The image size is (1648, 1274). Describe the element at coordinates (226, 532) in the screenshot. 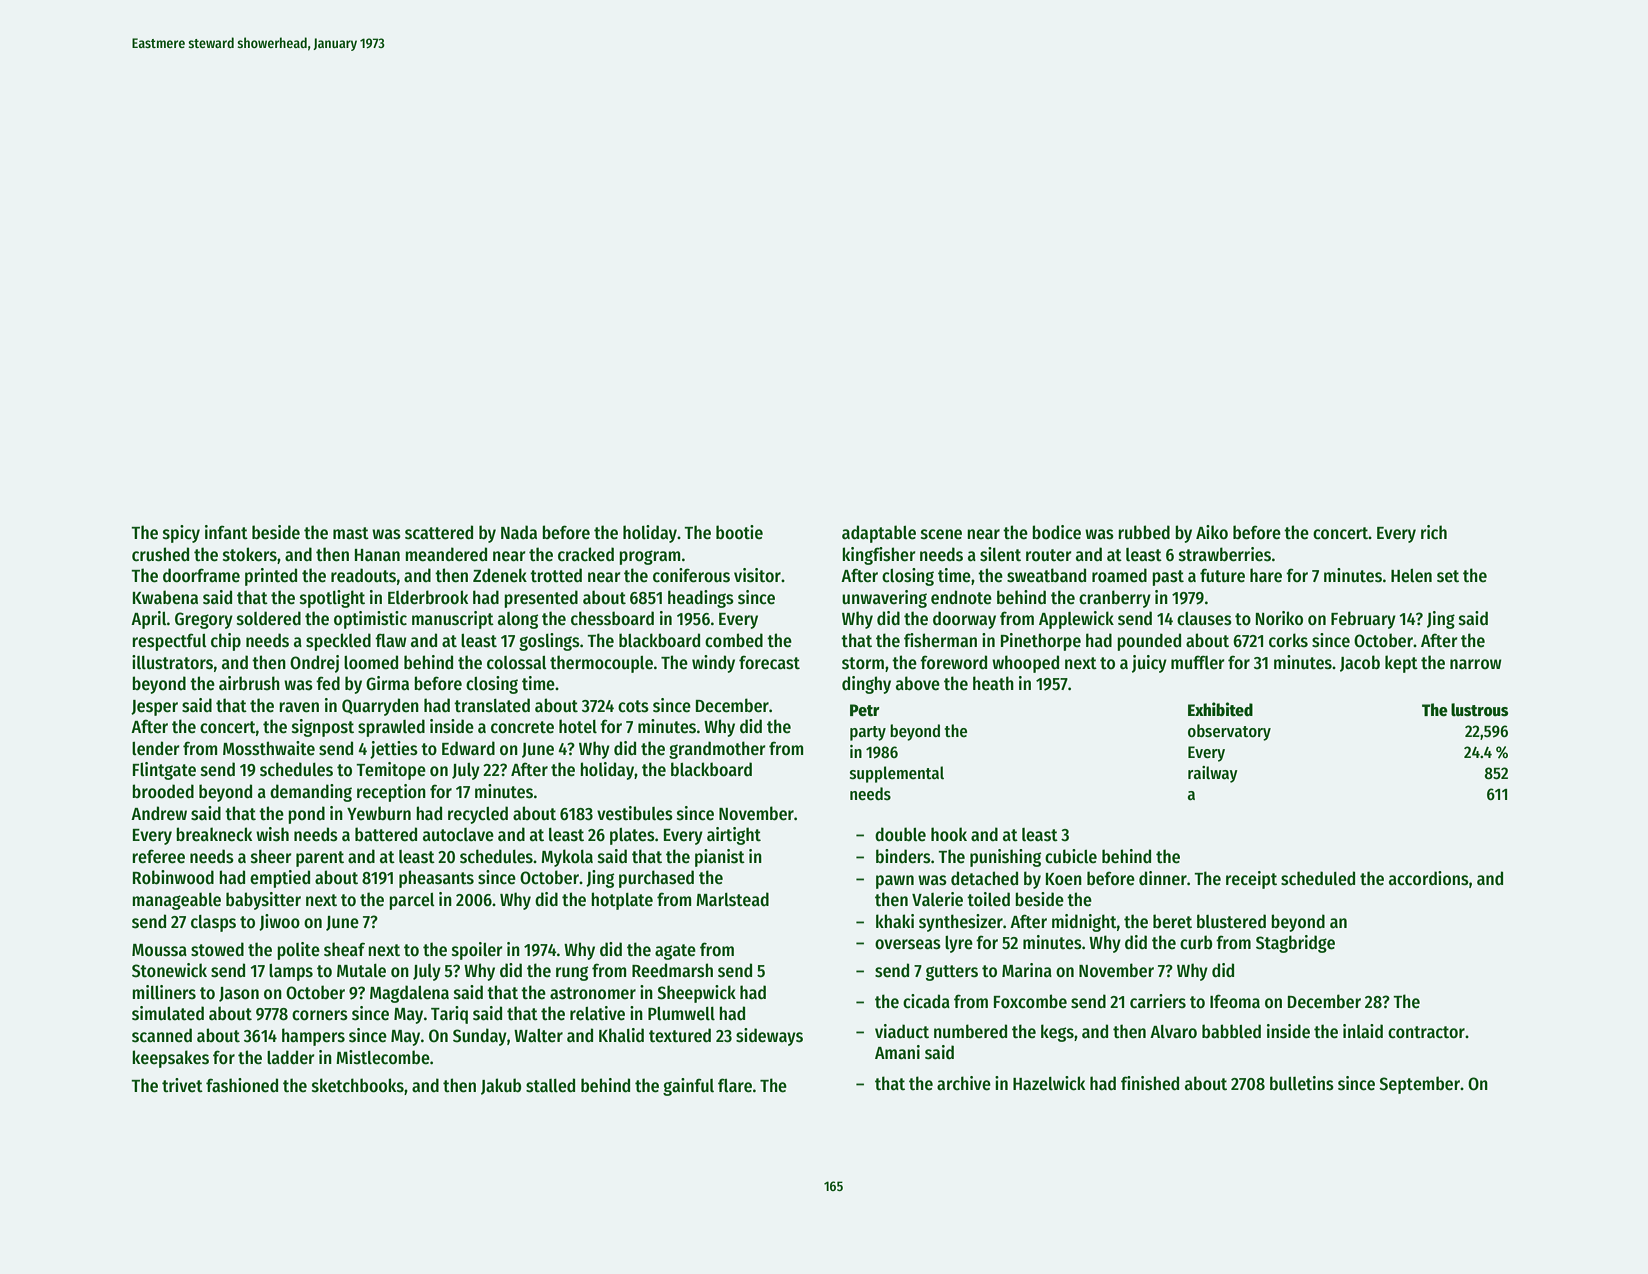

I see `infant` at that location.
